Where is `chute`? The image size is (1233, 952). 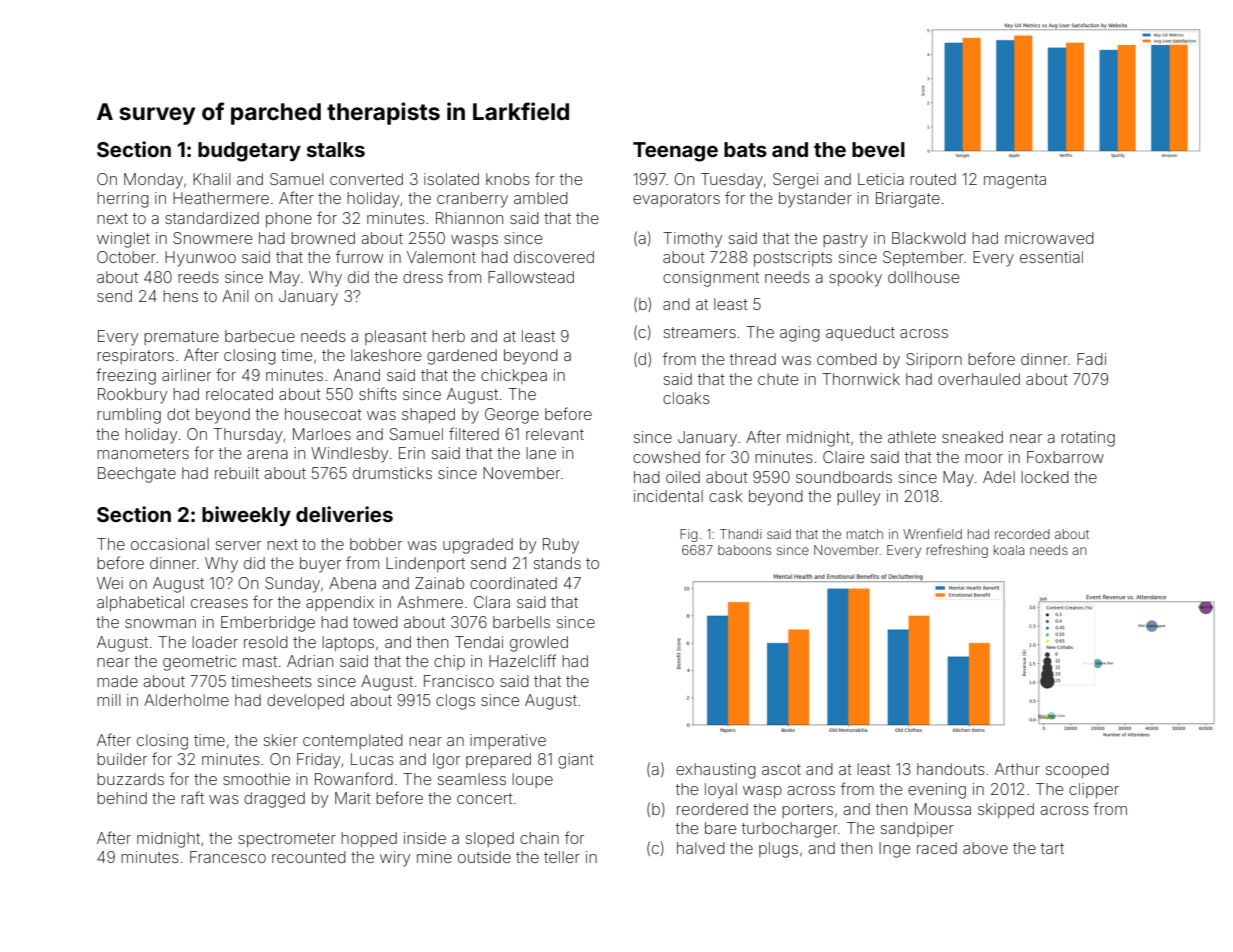 chute is located at coordinates (778, 379).
